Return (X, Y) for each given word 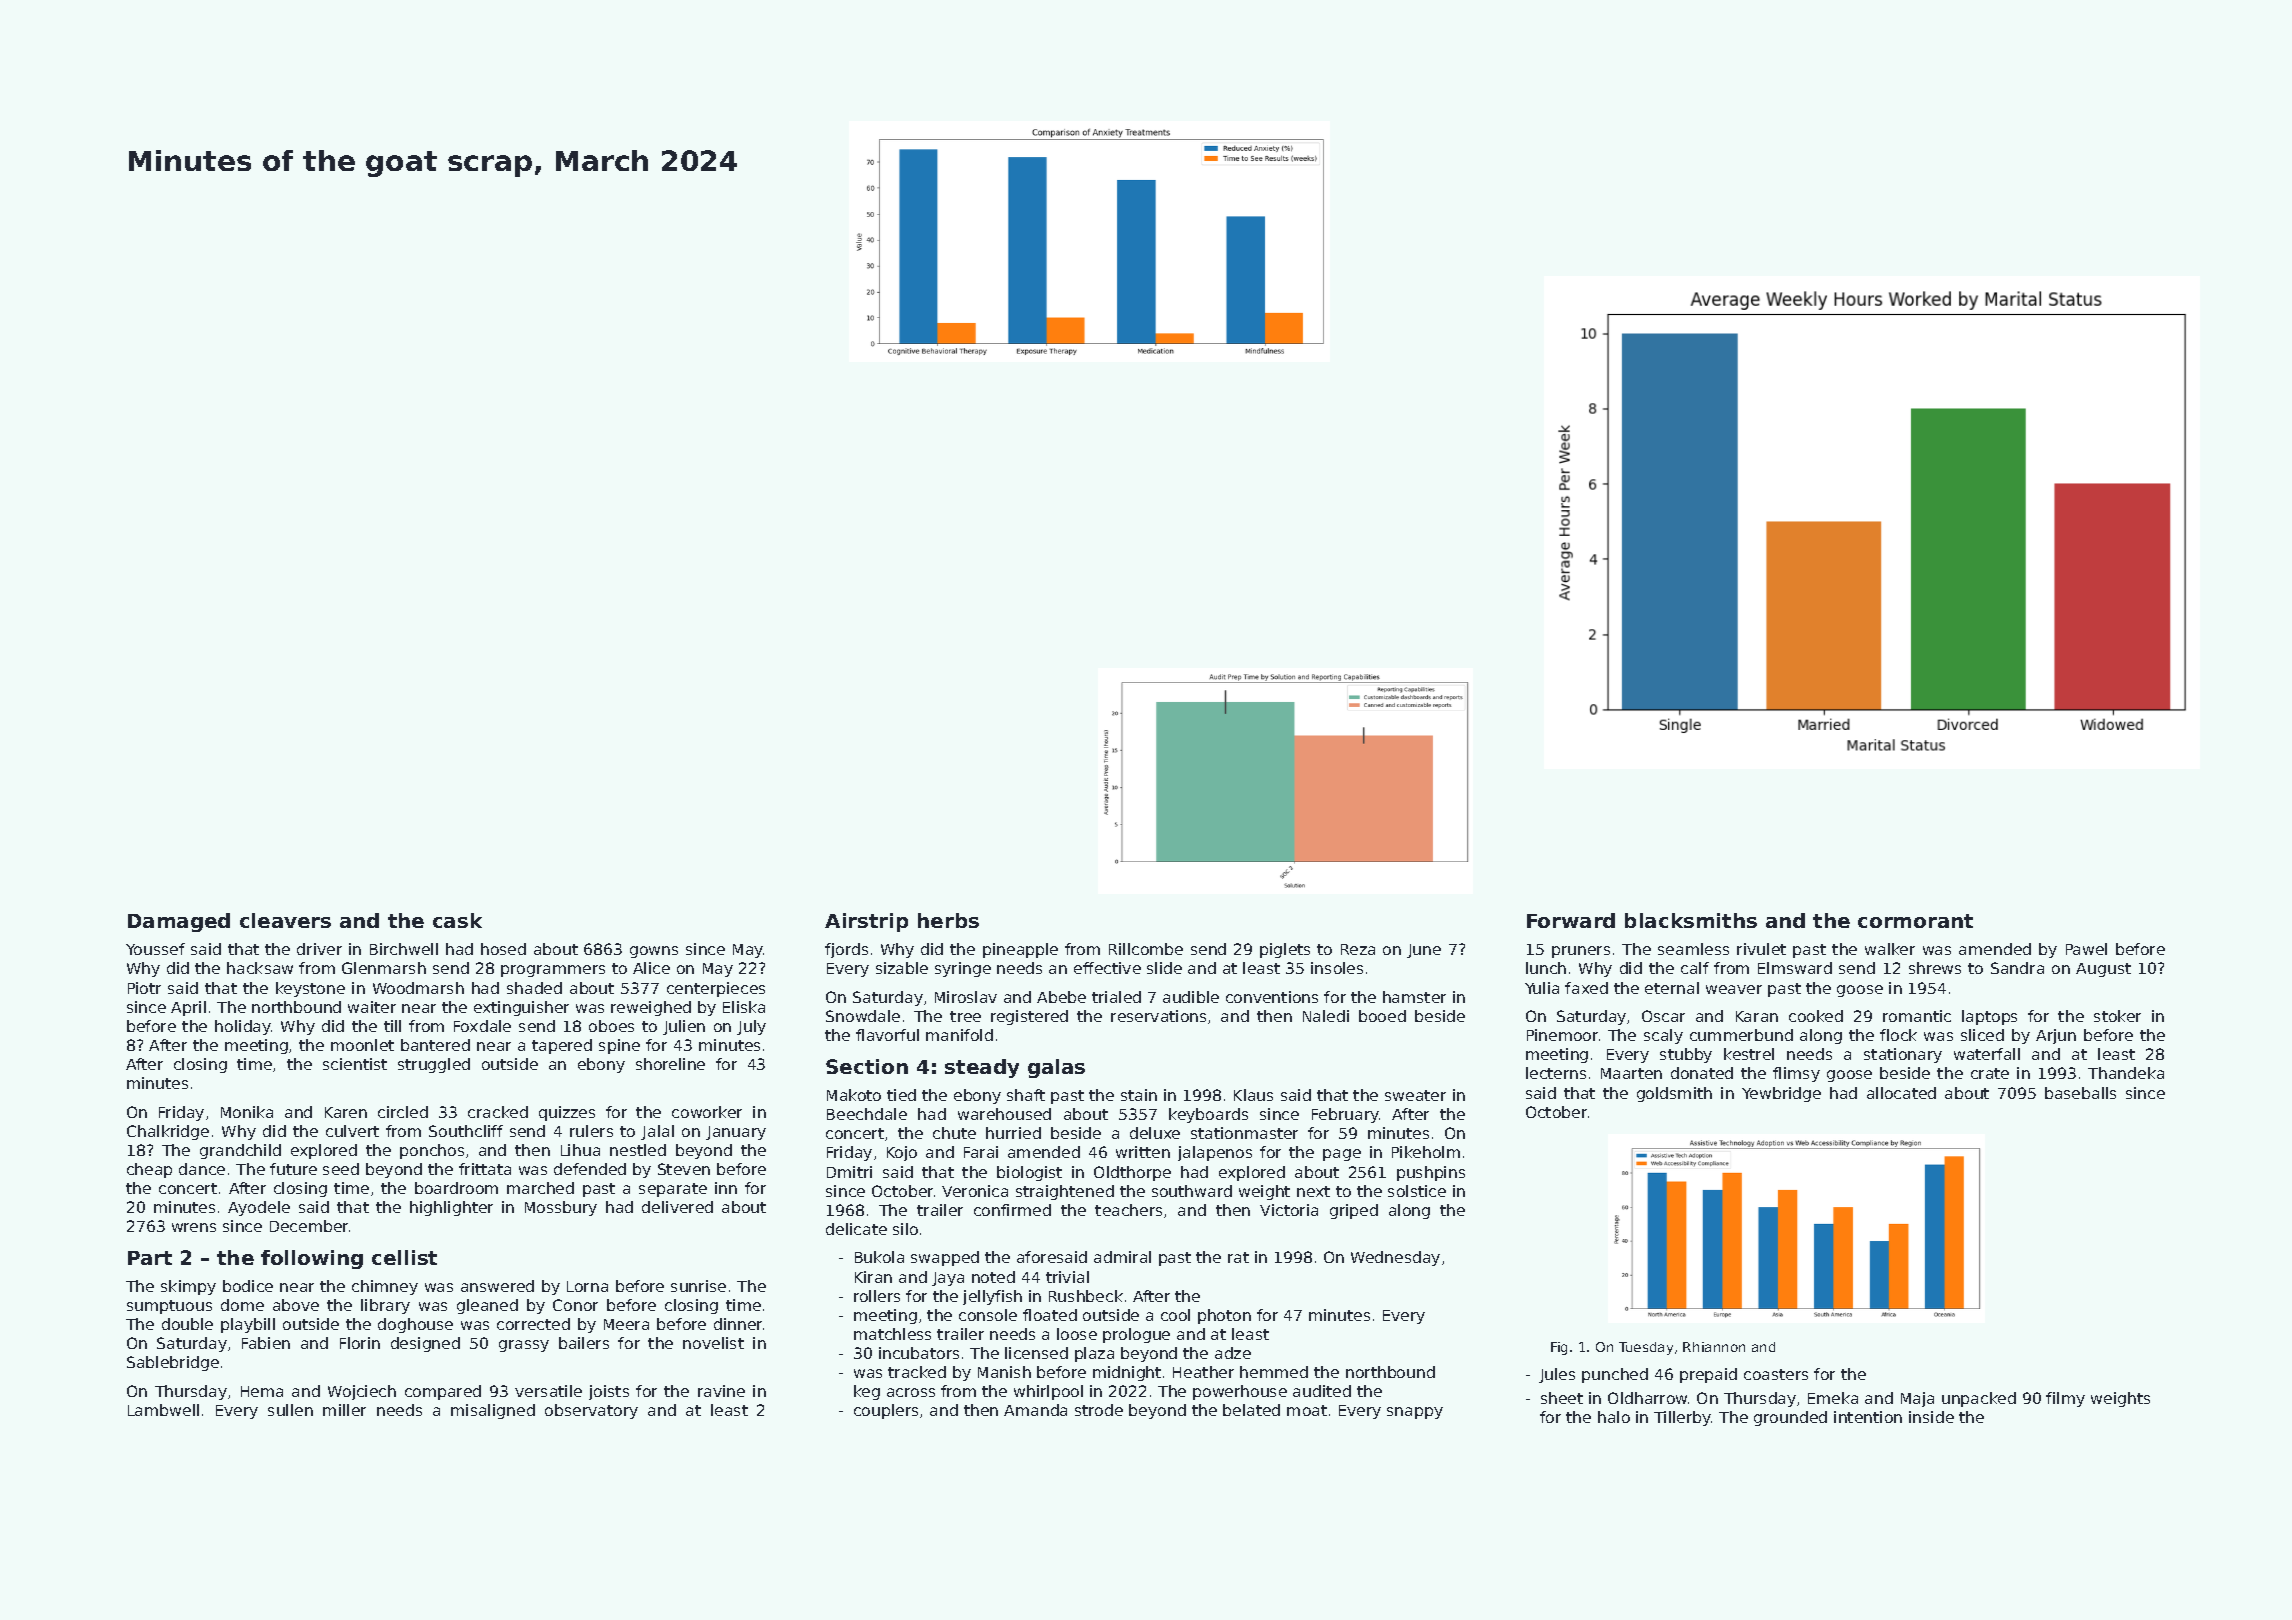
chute (954, 1133)
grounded (1790, 1418)
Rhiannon (1714, 1347)
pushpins (1431, 1173)
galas (1056, 1068)
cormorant (1915, 921)
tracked (917, 1372)
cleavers (285, 920)
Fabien (266, 1343)
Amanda (1035, 1410)
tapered (562, 1046)
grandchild (240, 1151)
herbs (948, 920)
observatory (591, 1411)
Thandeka (2126, 1073)
